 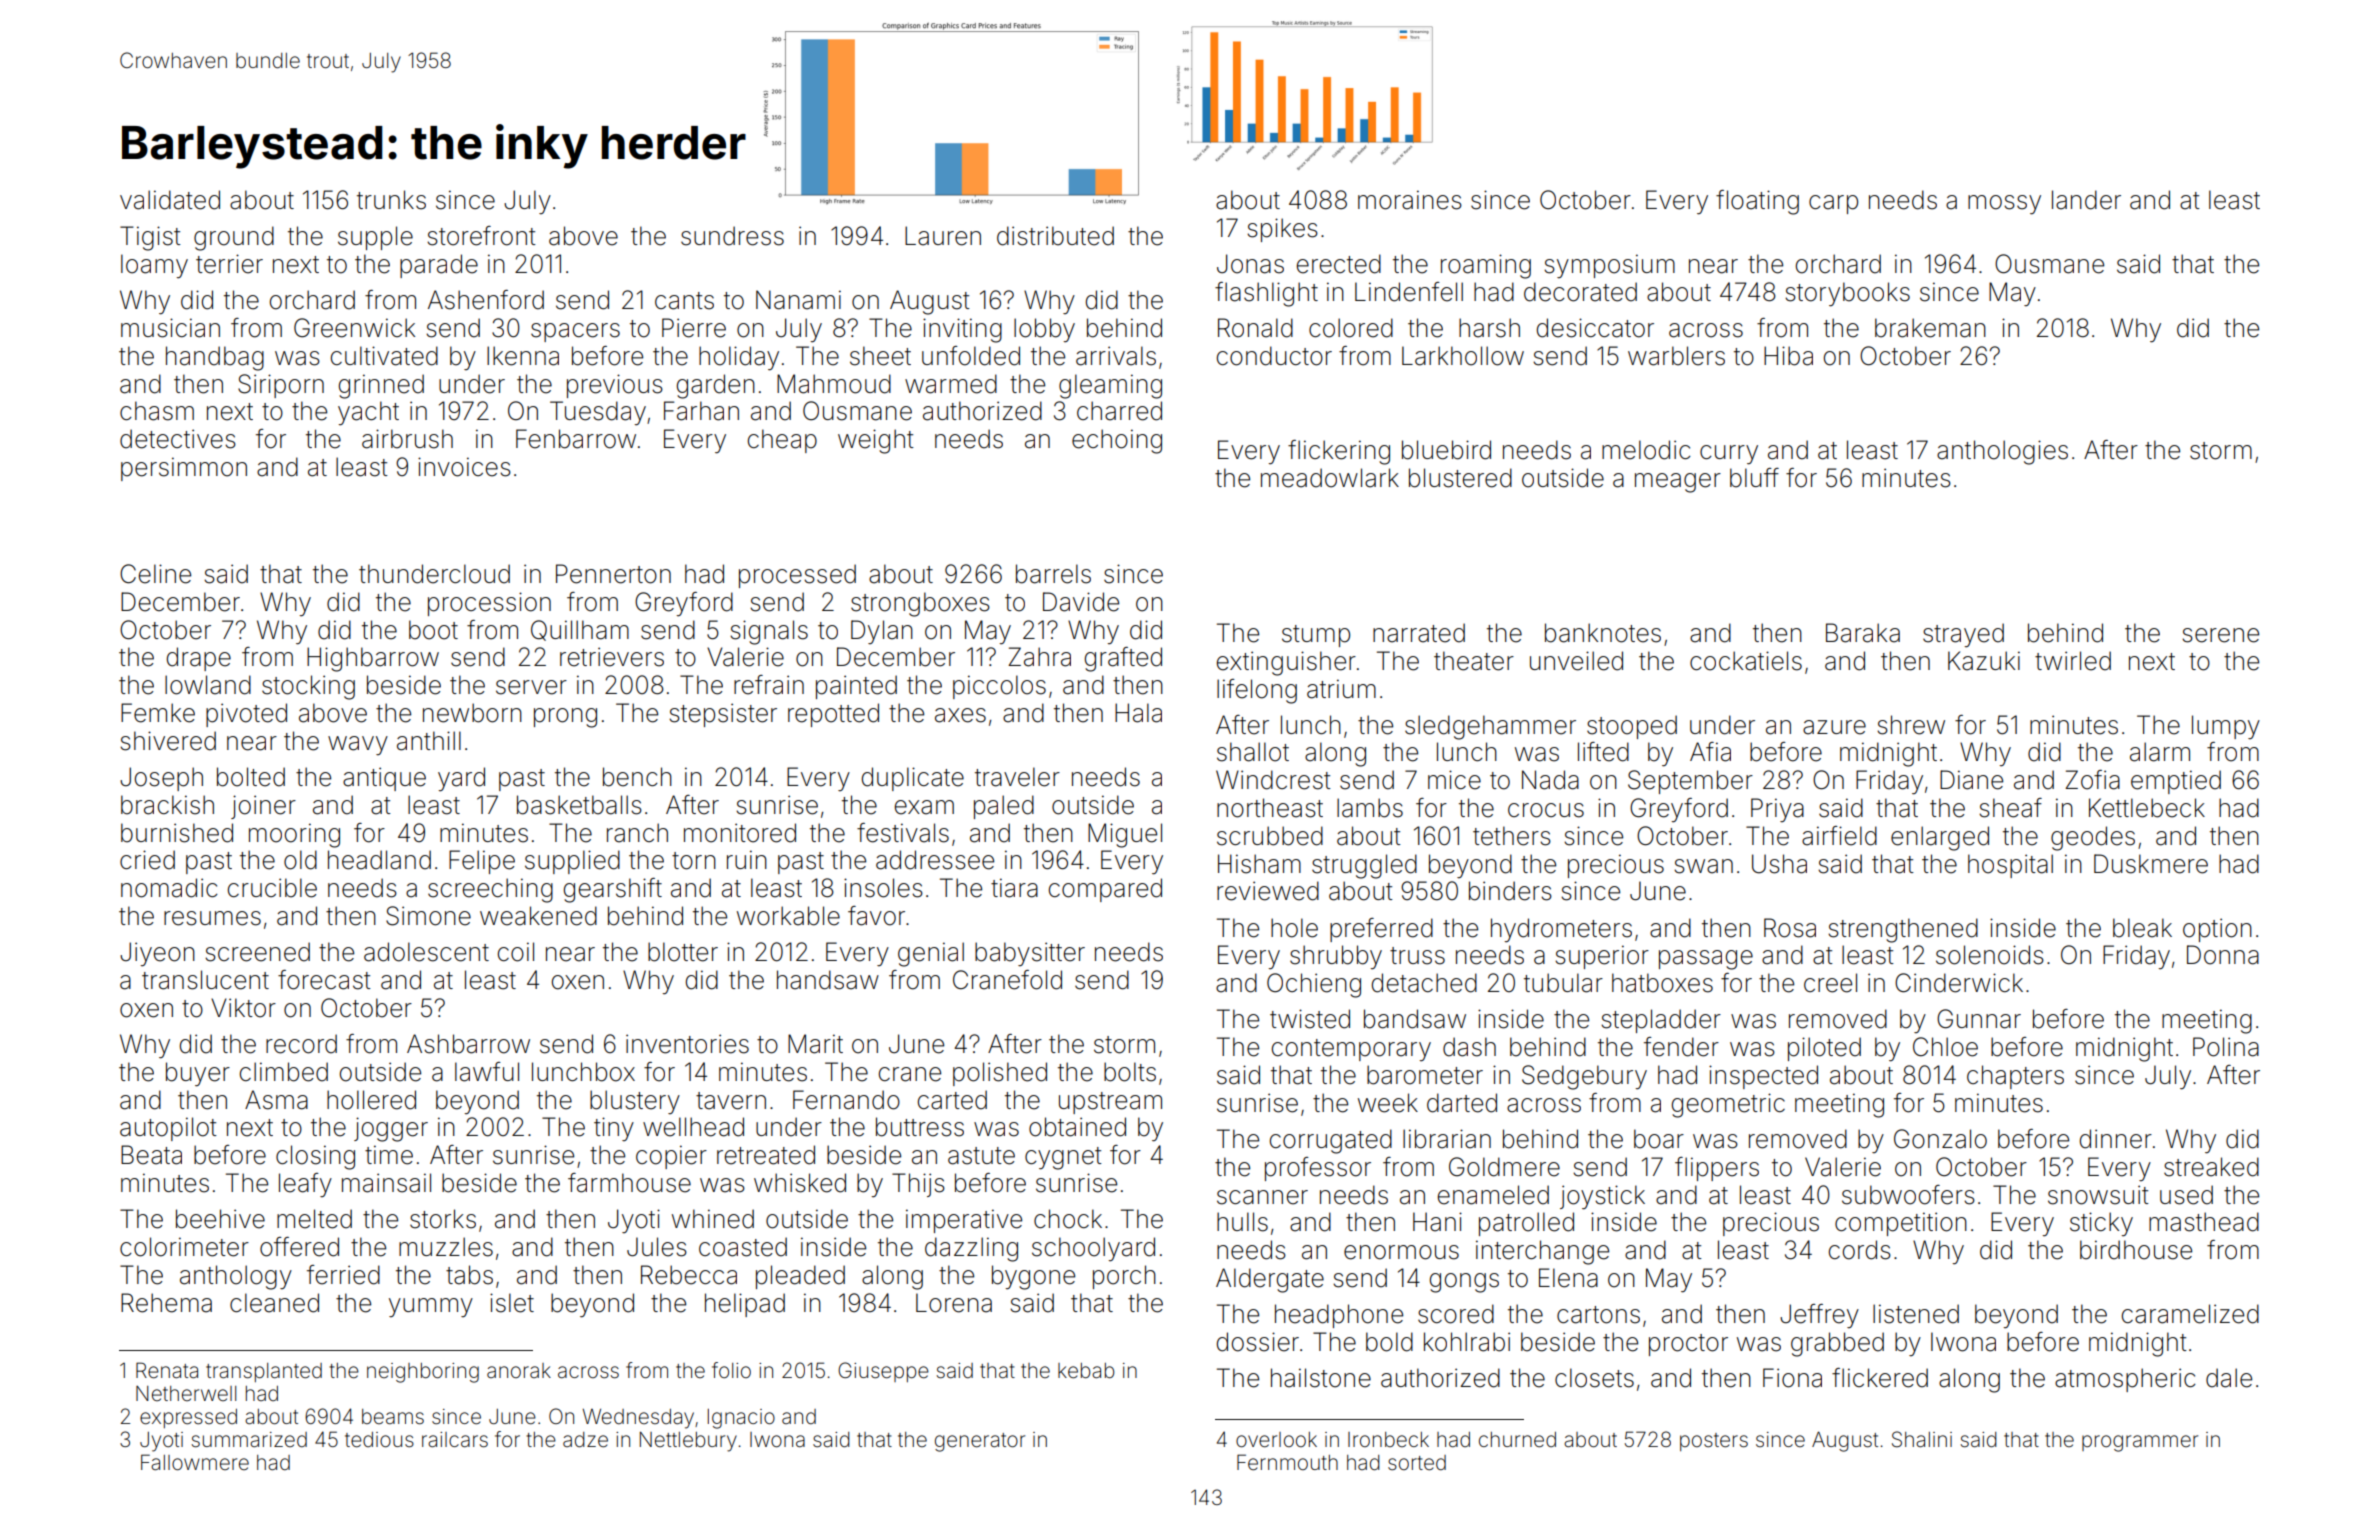 I want to click on moraines, so click(x=1410, y=200).
